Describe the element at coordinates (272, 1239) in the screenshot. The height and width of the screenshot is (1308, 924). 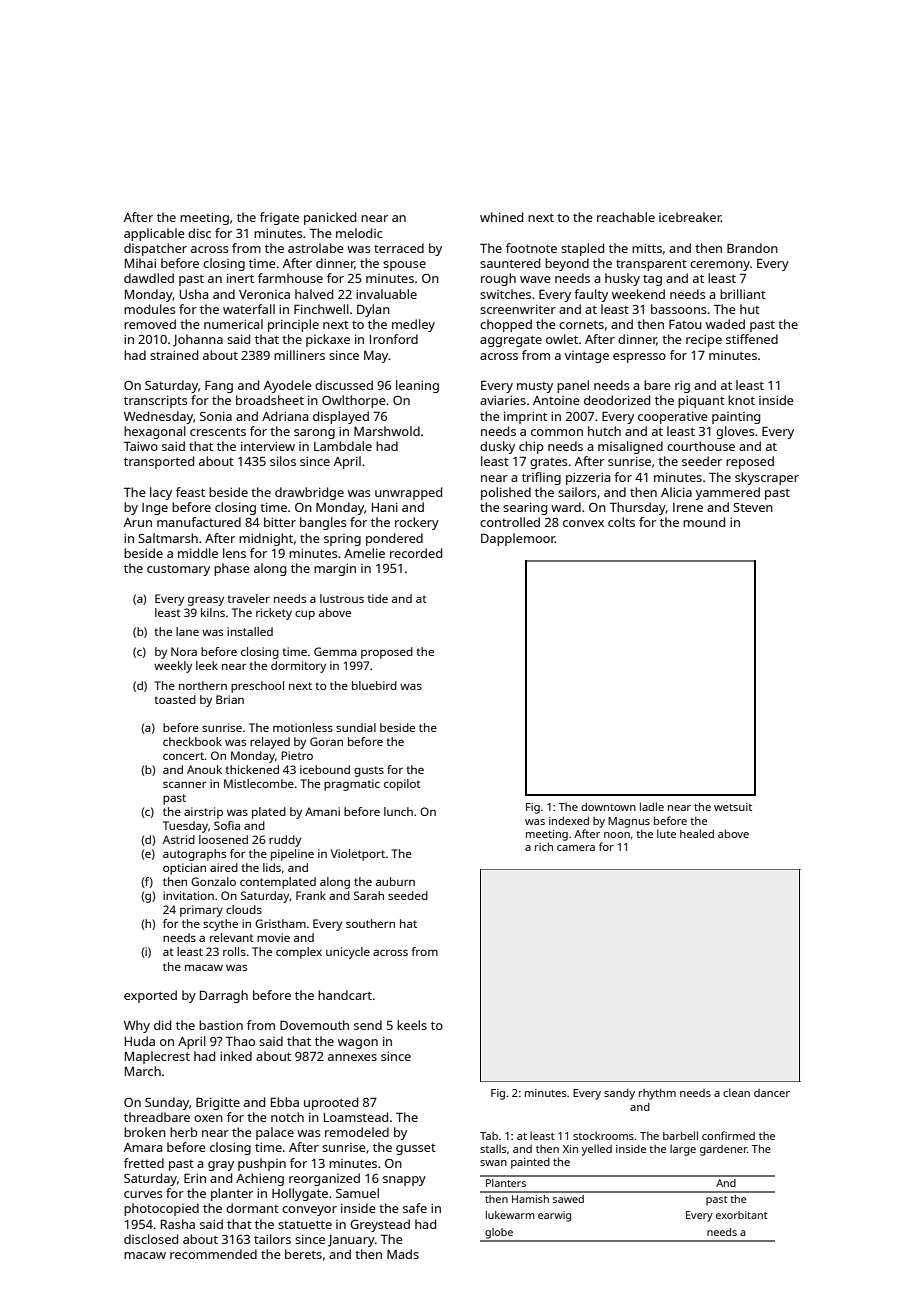
I see `tailors` at that location.
